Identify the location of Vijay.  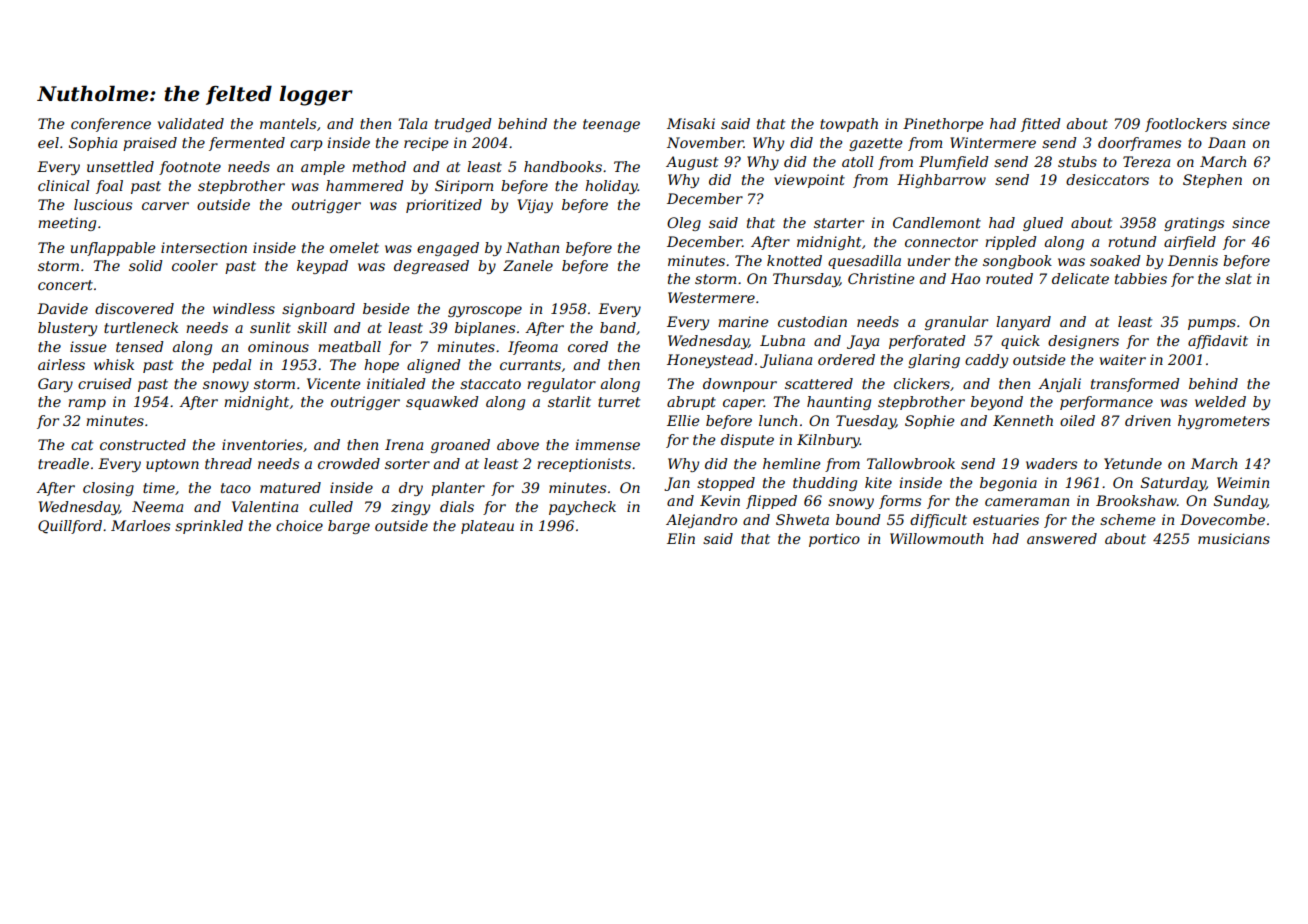
(535, 206).
